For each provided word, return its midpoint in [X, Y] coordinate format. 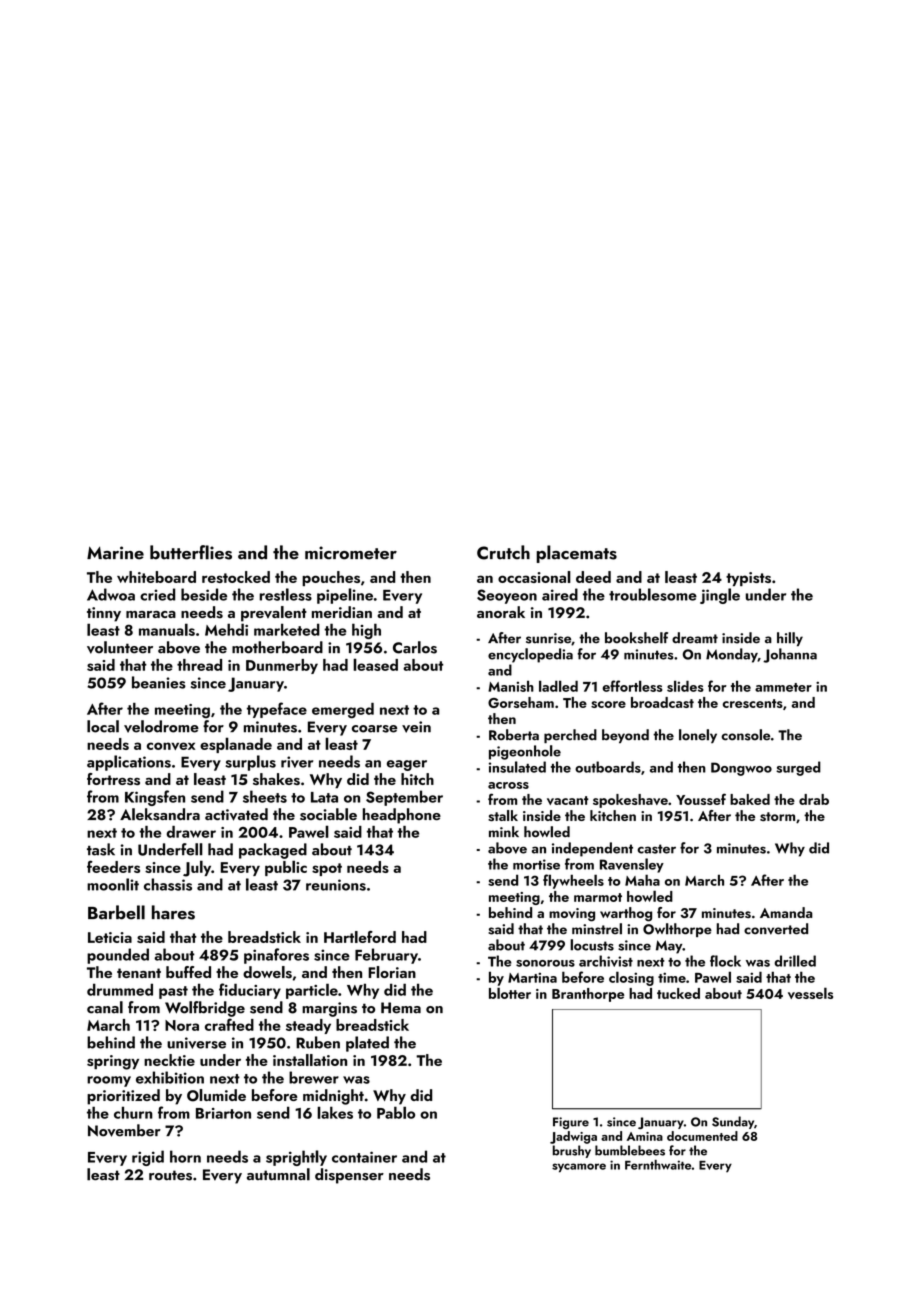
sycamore [579, 1168]
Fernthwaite [658, 1165]
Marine [115, 553]
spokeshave [630, 801]
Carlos [415, 647]
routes [170, 1175]
